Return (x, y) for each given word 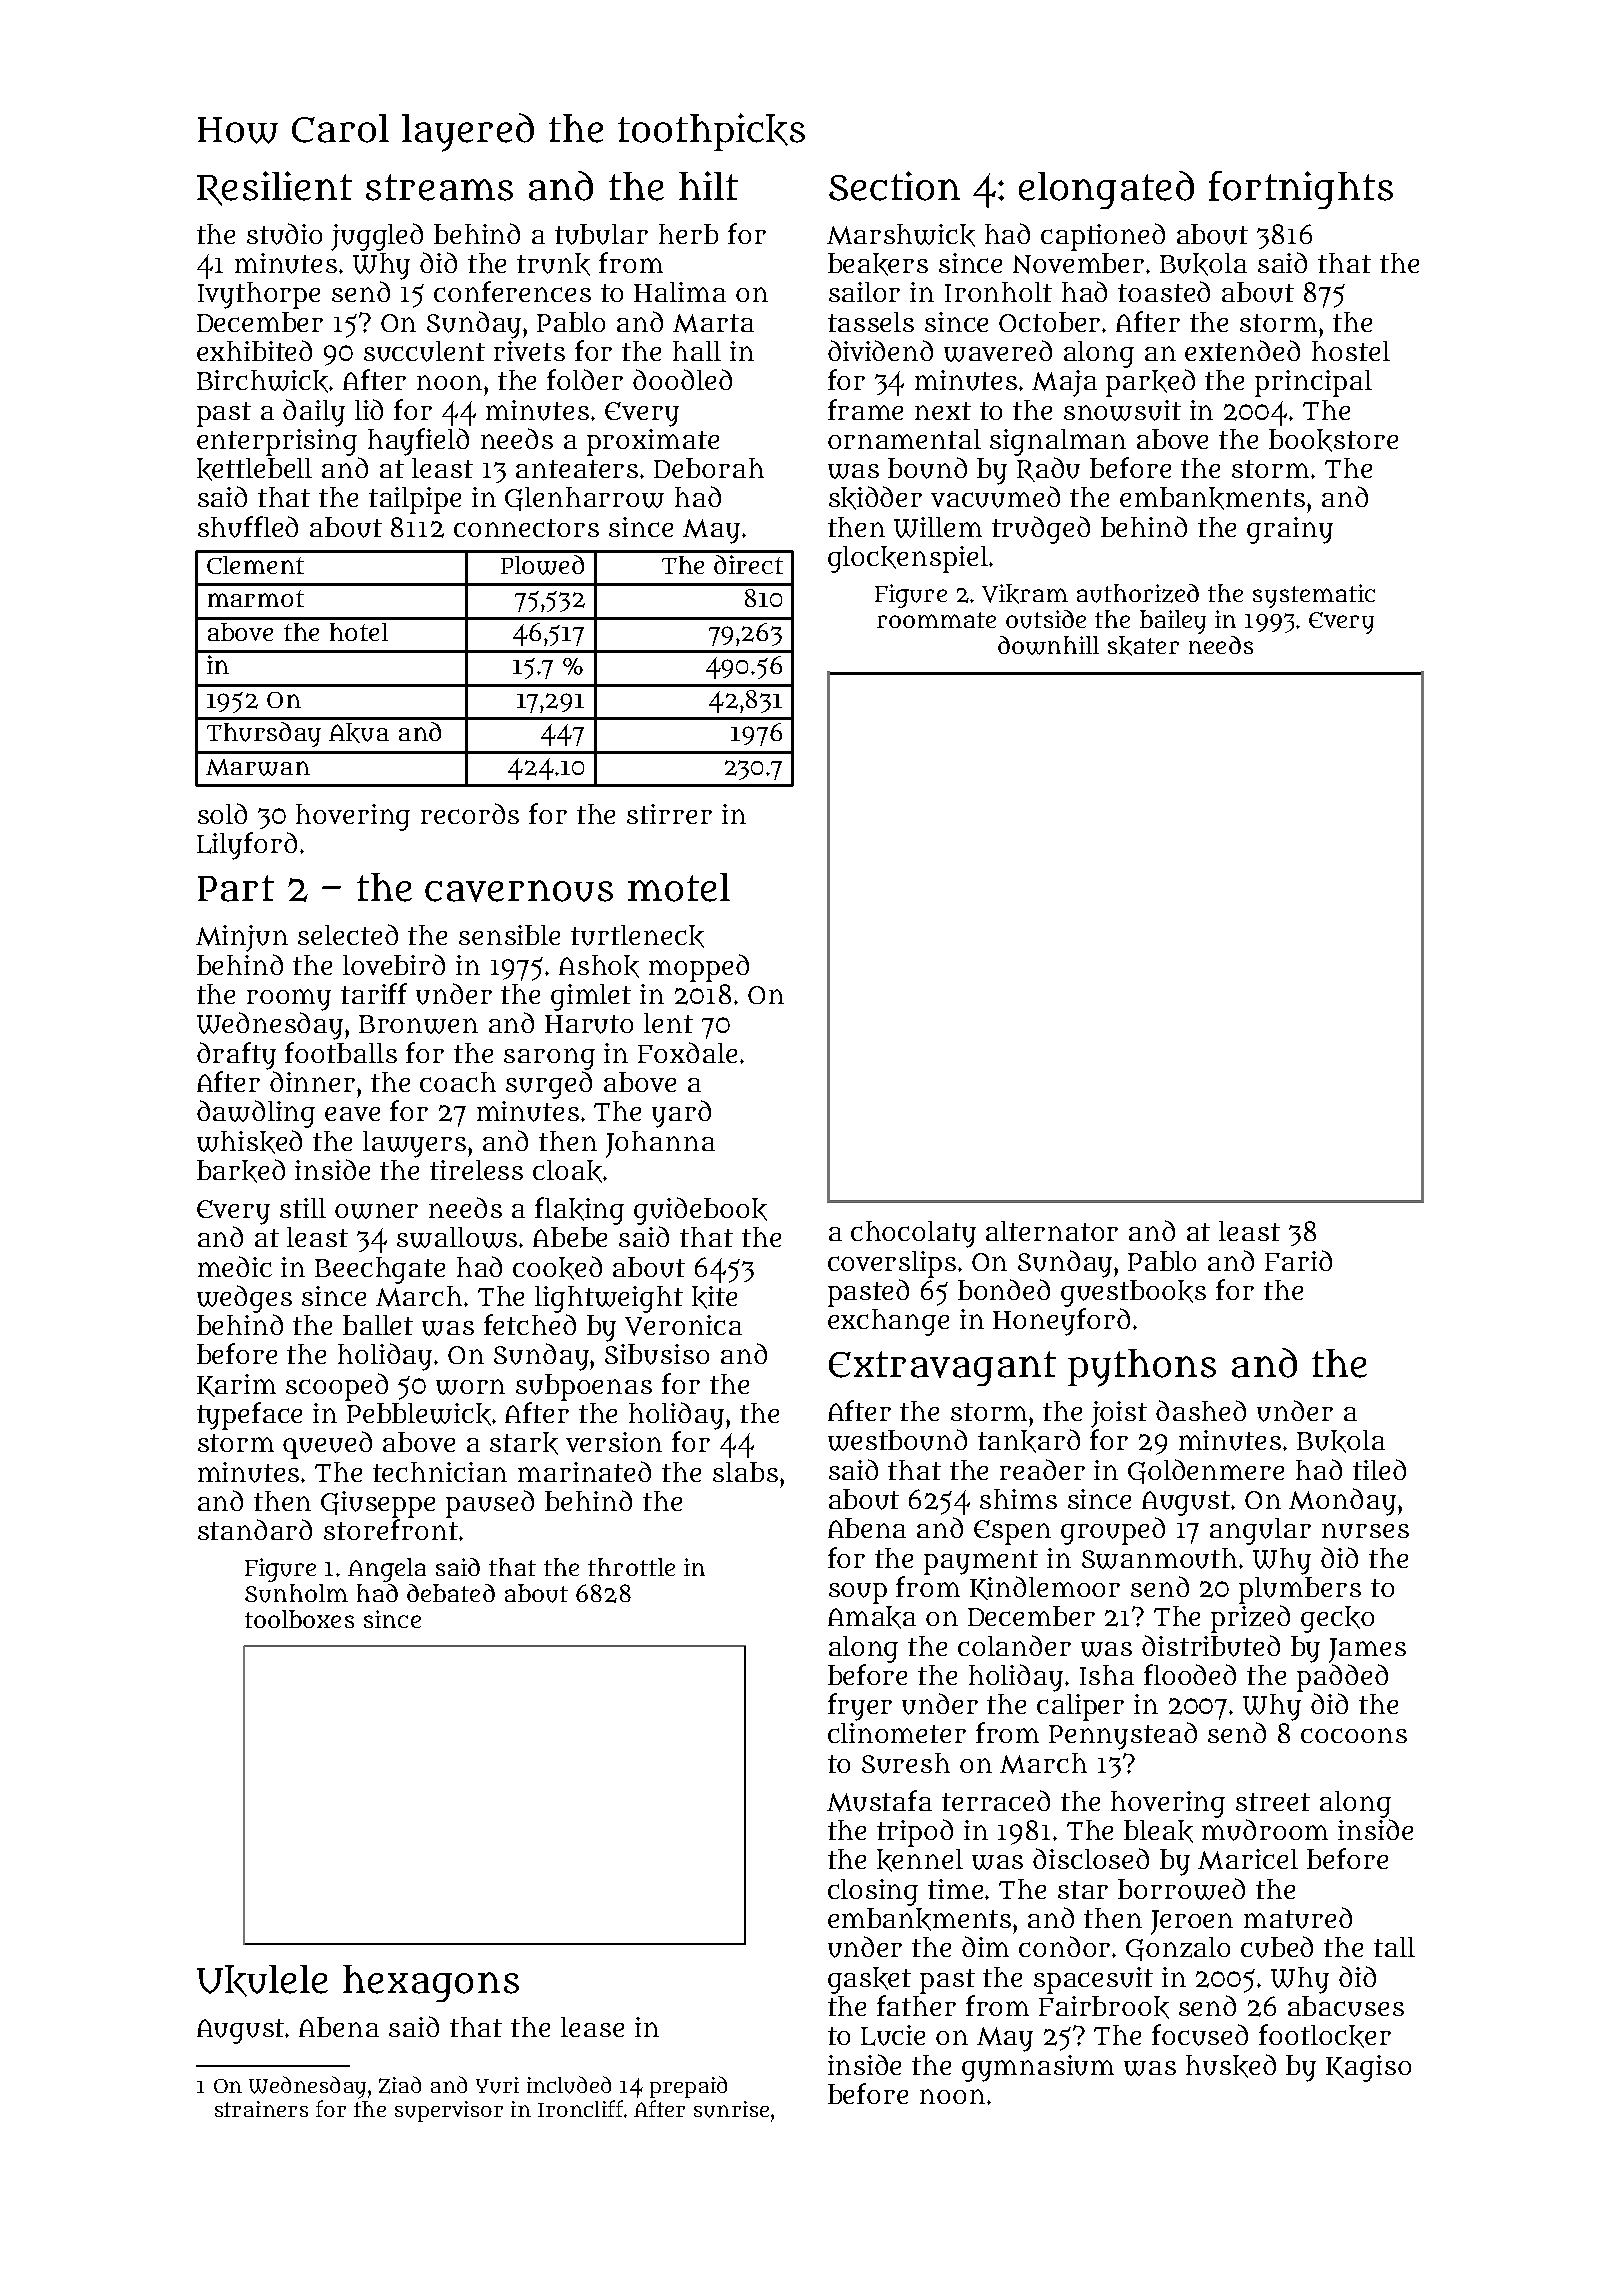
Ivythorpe (259, 295)
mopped (699, 968)
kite (714, 1297)
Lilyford (247, 846)
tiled (1379, 1469)
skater (1143, 646)
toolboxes (299, 1619)
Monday (1342, 1502)
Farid (1298, 1260)
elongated (1106, 190)
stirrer (669, 814)
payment (981, 1562)
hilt (708, 185)
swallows (457, 1237)
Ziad (400, 2085)
